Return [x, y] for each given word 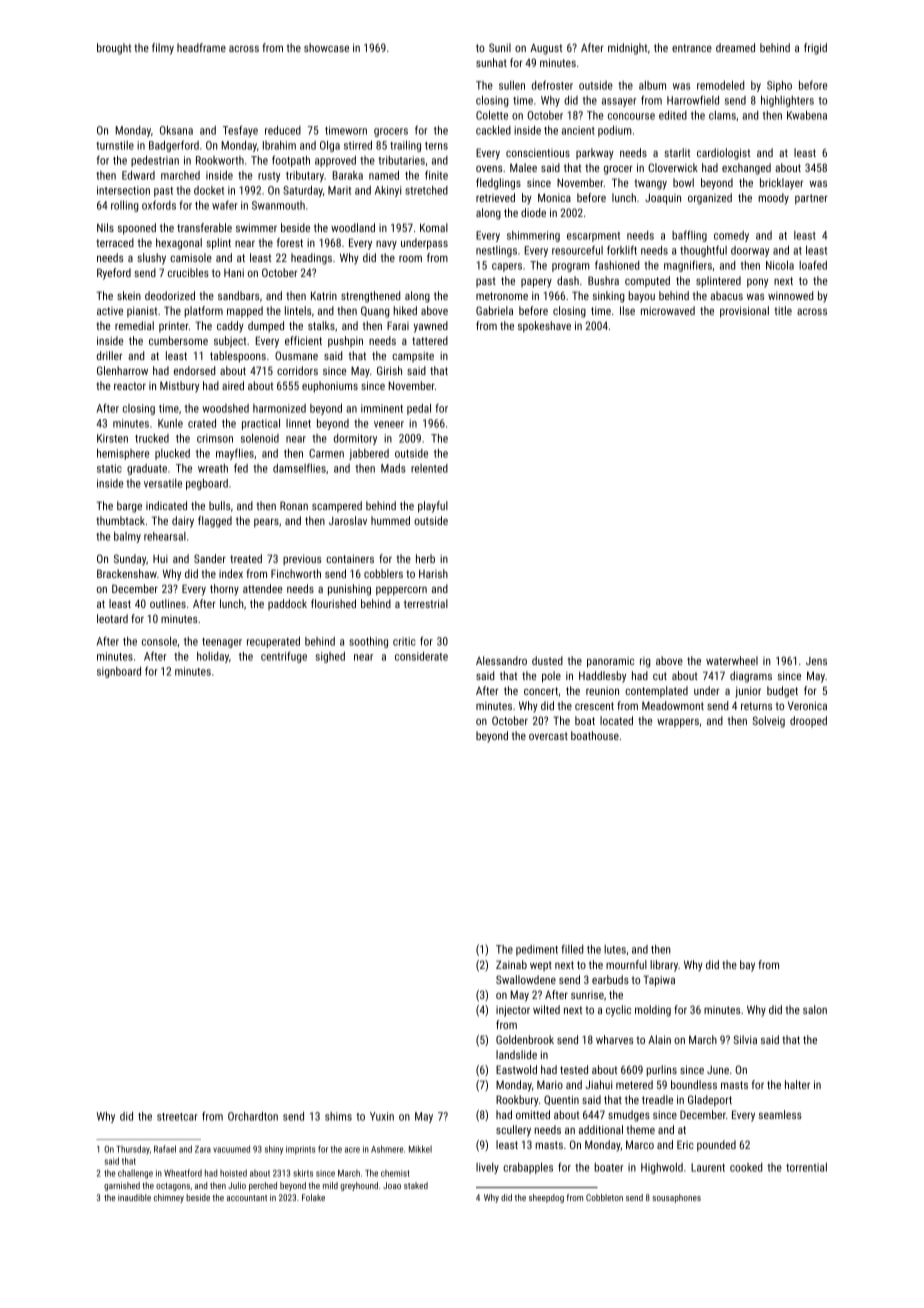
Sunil [500, 47]
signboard [119, 672]
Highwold [662, 1168]
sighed [330, 657]
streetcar [177, 1117]
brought [114, 49]
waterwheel [732, 660]
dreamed [735, 47]
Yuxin [382, 1116]
